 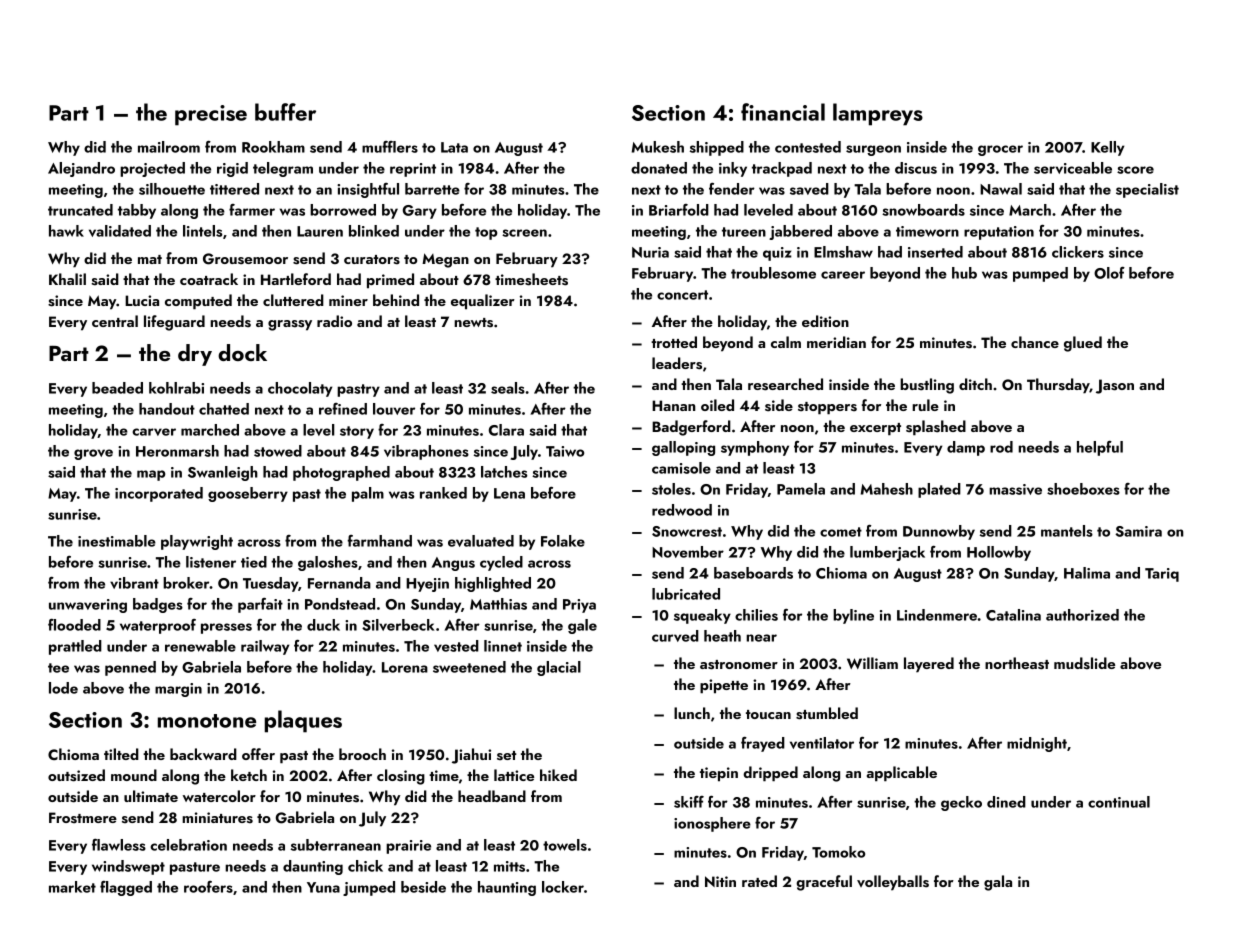 I want to click on linnet, so click(x=503, y=646).
